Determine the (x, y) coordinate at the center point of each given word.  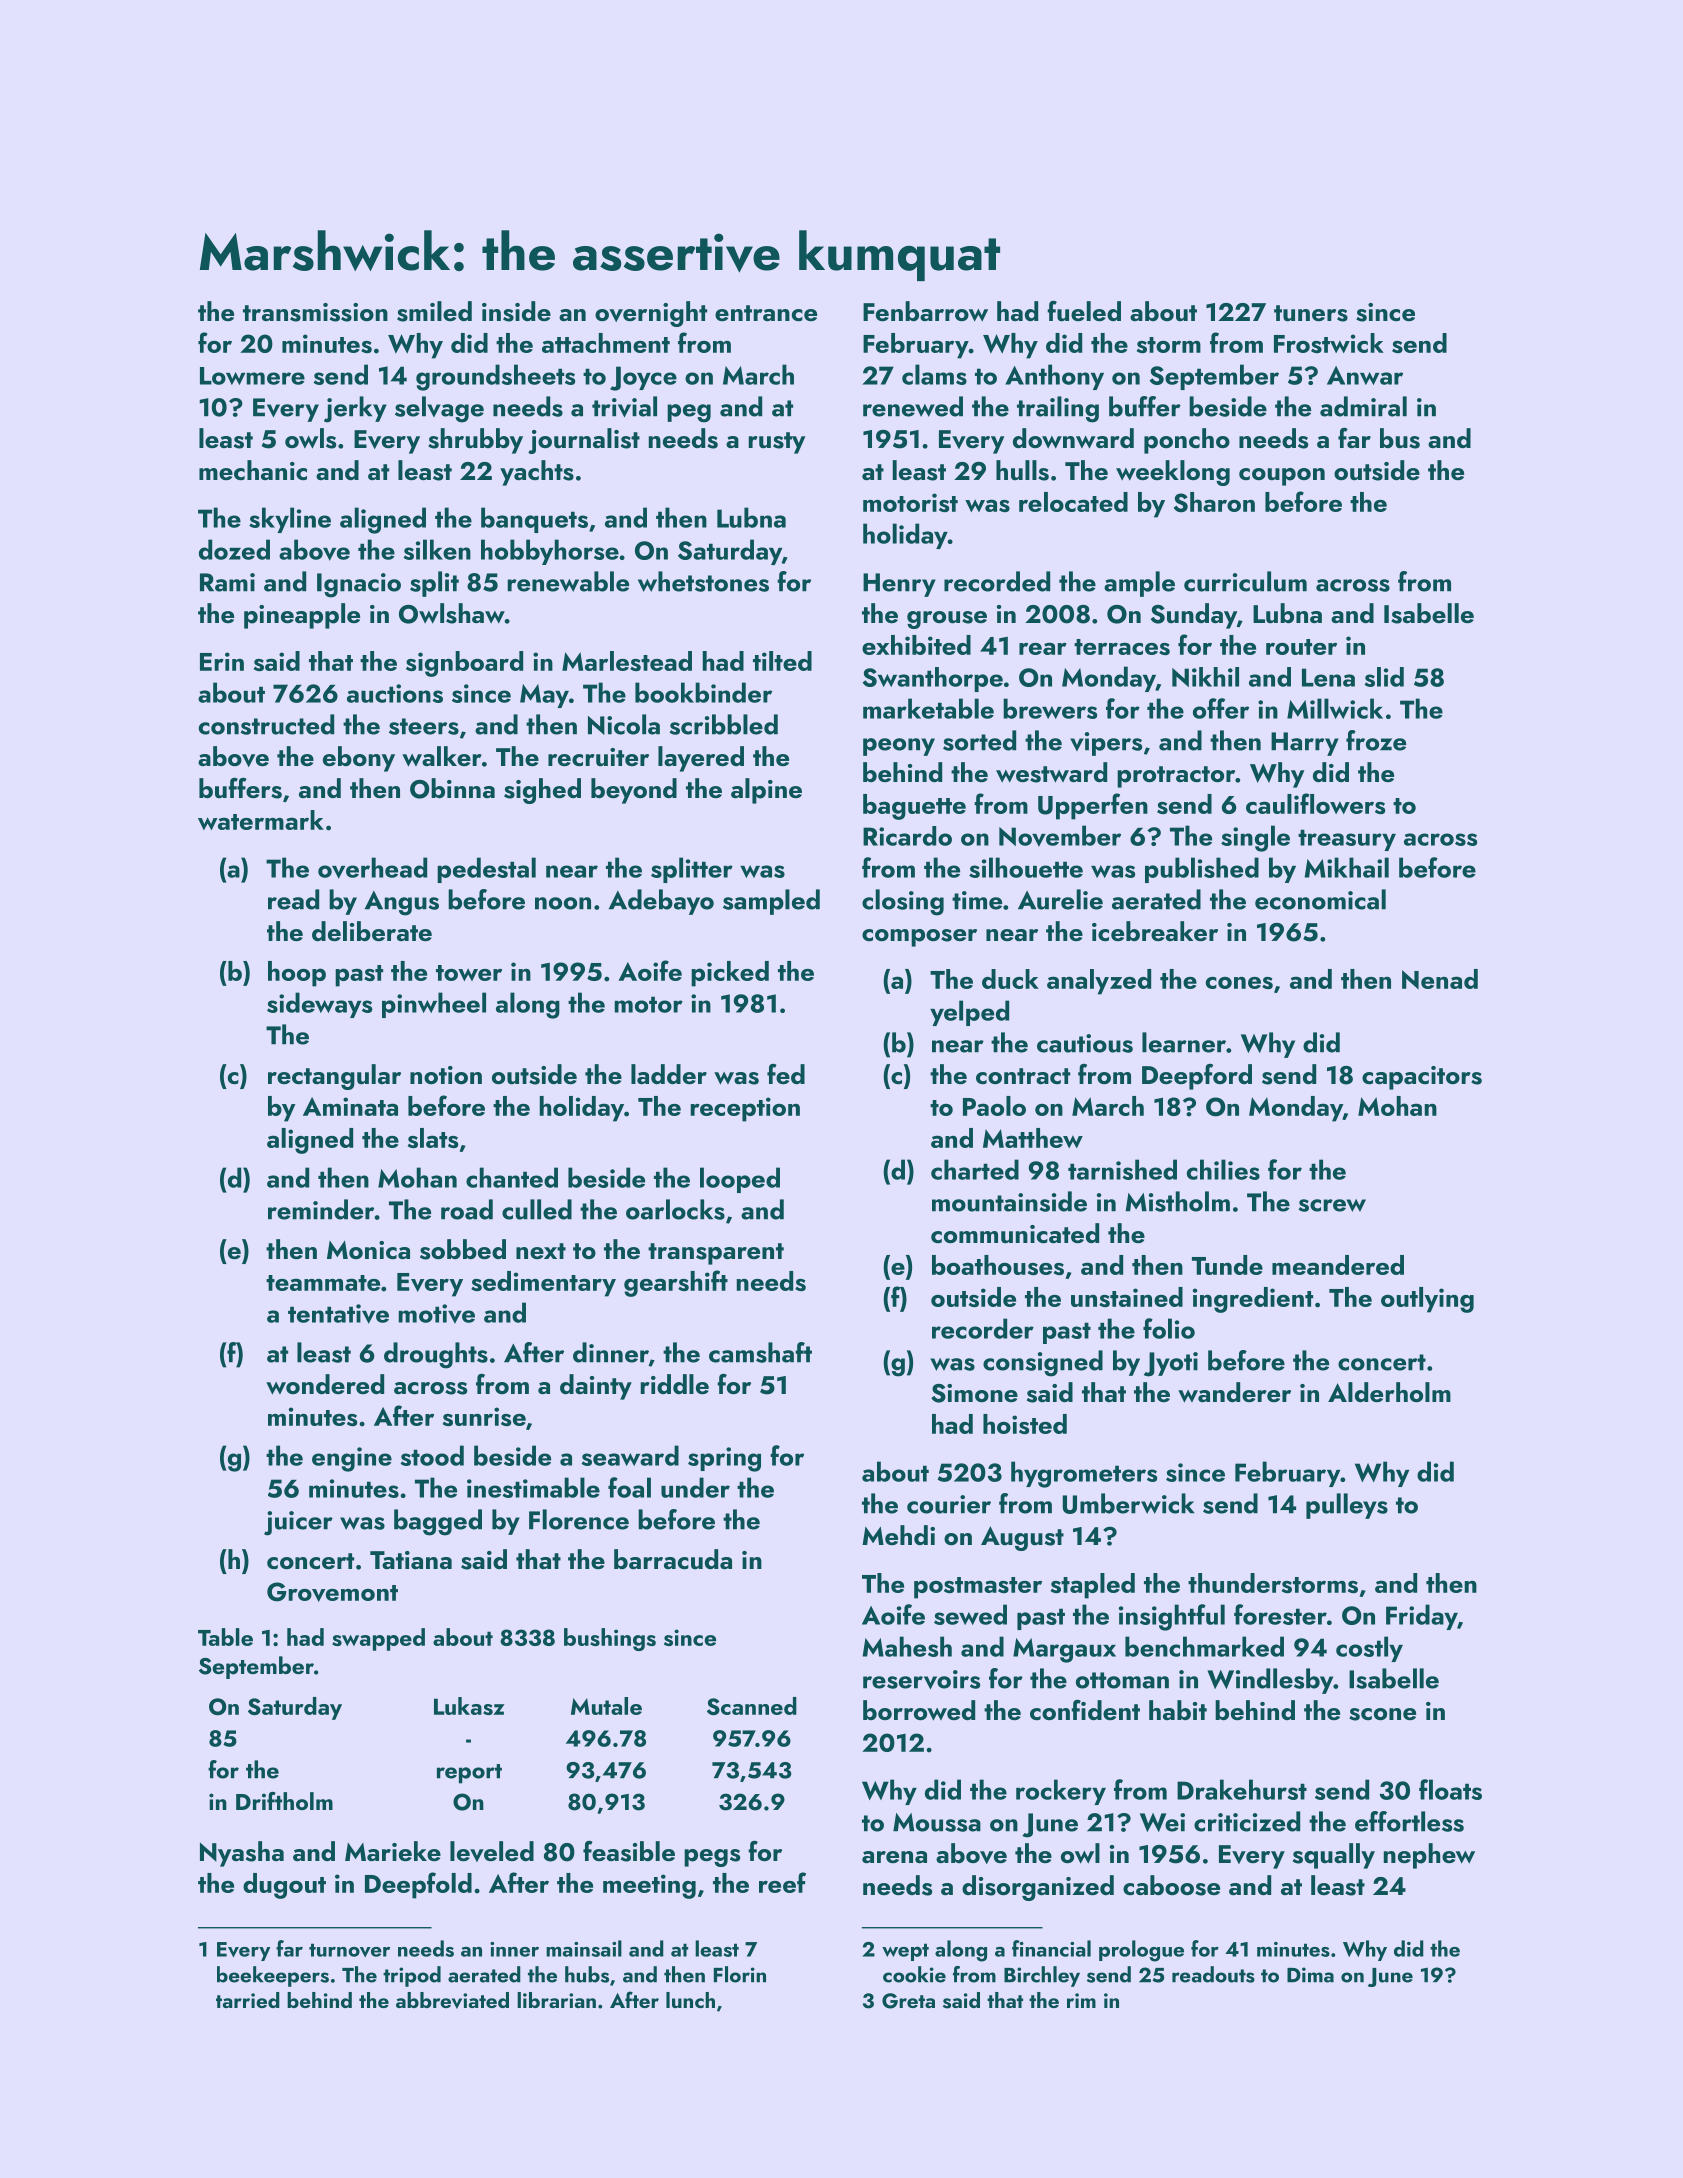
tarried (248, 2000)
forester (1280, 1614)
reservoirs (921, 1679)
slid (1384, 677)
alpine (766, 791)
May (544, 696)
